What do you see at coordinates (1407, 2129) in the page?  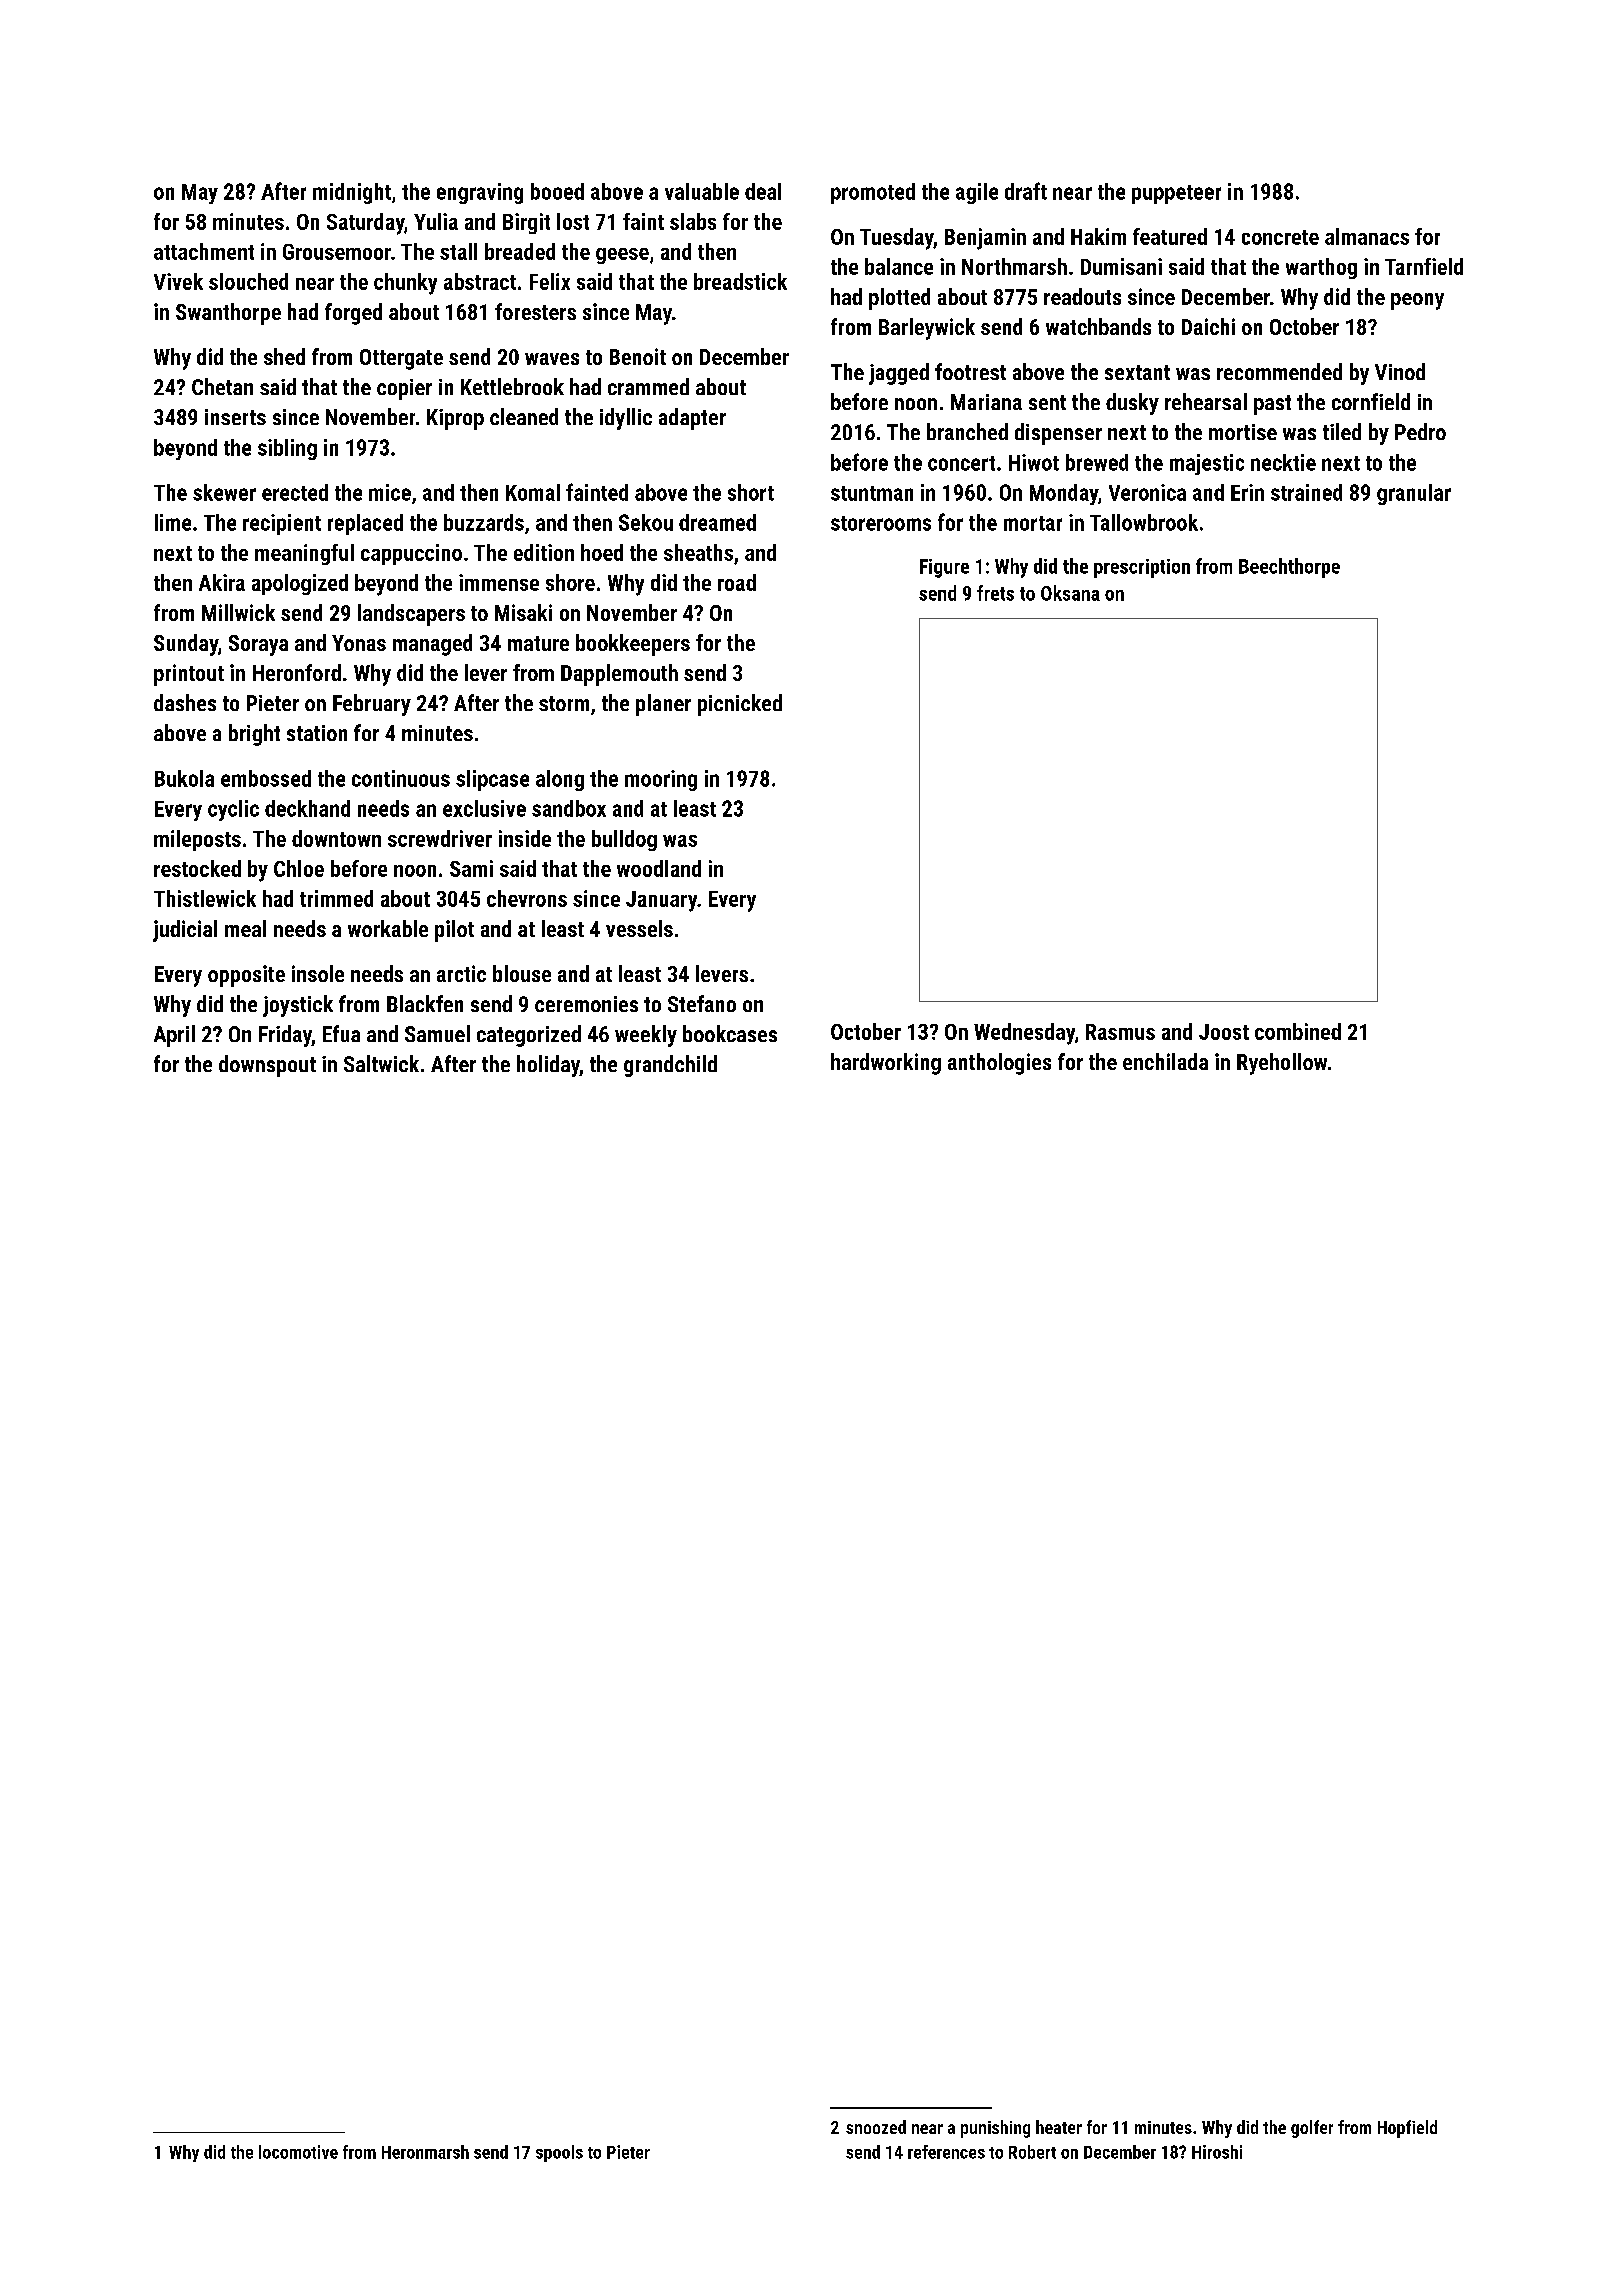 I see `Hopfield` at bounding box center [1407, 2129].
